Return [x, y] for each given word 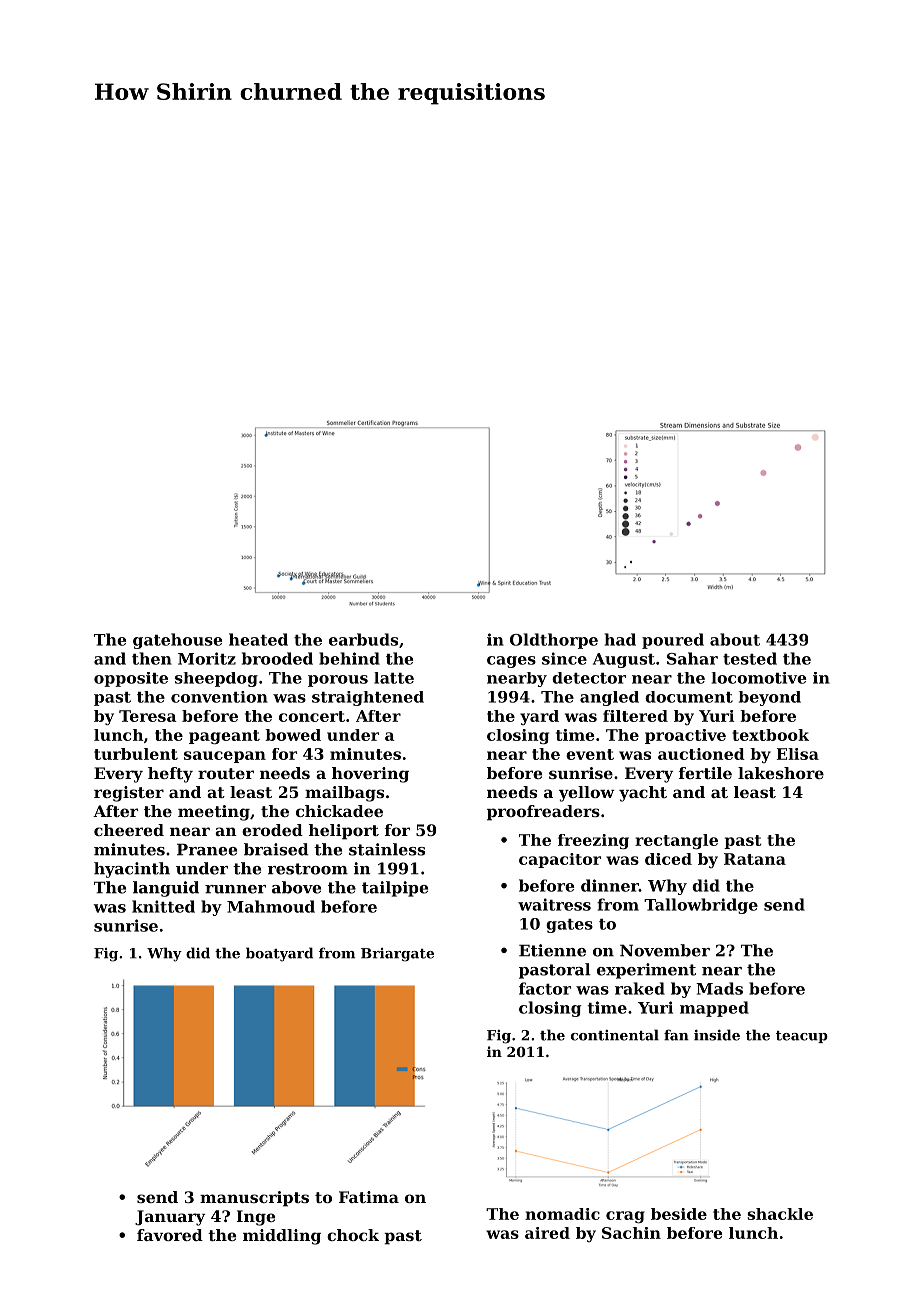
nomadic [562, 1214]
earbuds [363, 639]
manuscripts [254, 1199]
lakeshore [781, 773]
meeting [214, 813]
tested [750, 658]
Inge [256, 1218]
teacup [802, 1037]
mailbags [344, 794]
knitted [163, 906]
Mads [719, 988]
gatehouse [177, 641]
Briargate [397, 955]
